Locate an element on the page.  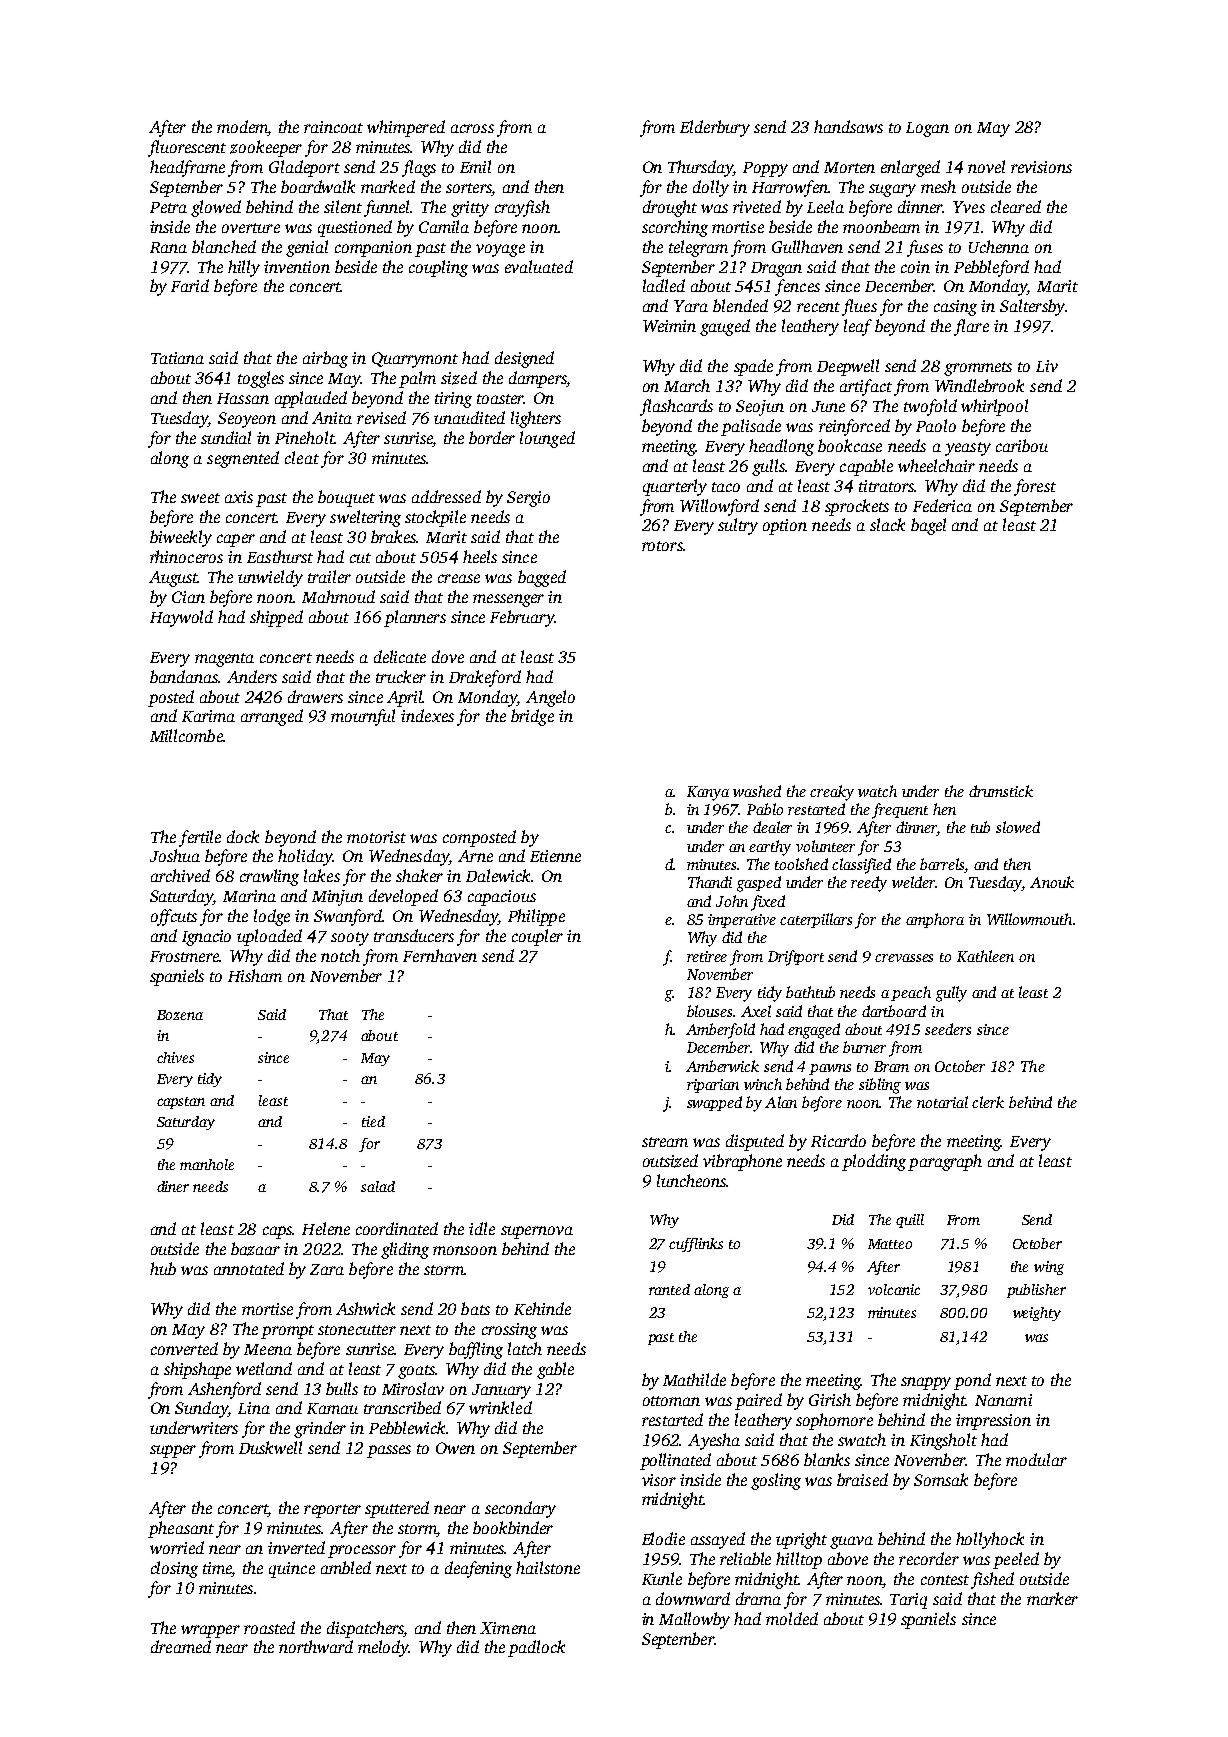
invention is located at coordinates (297, 267).
